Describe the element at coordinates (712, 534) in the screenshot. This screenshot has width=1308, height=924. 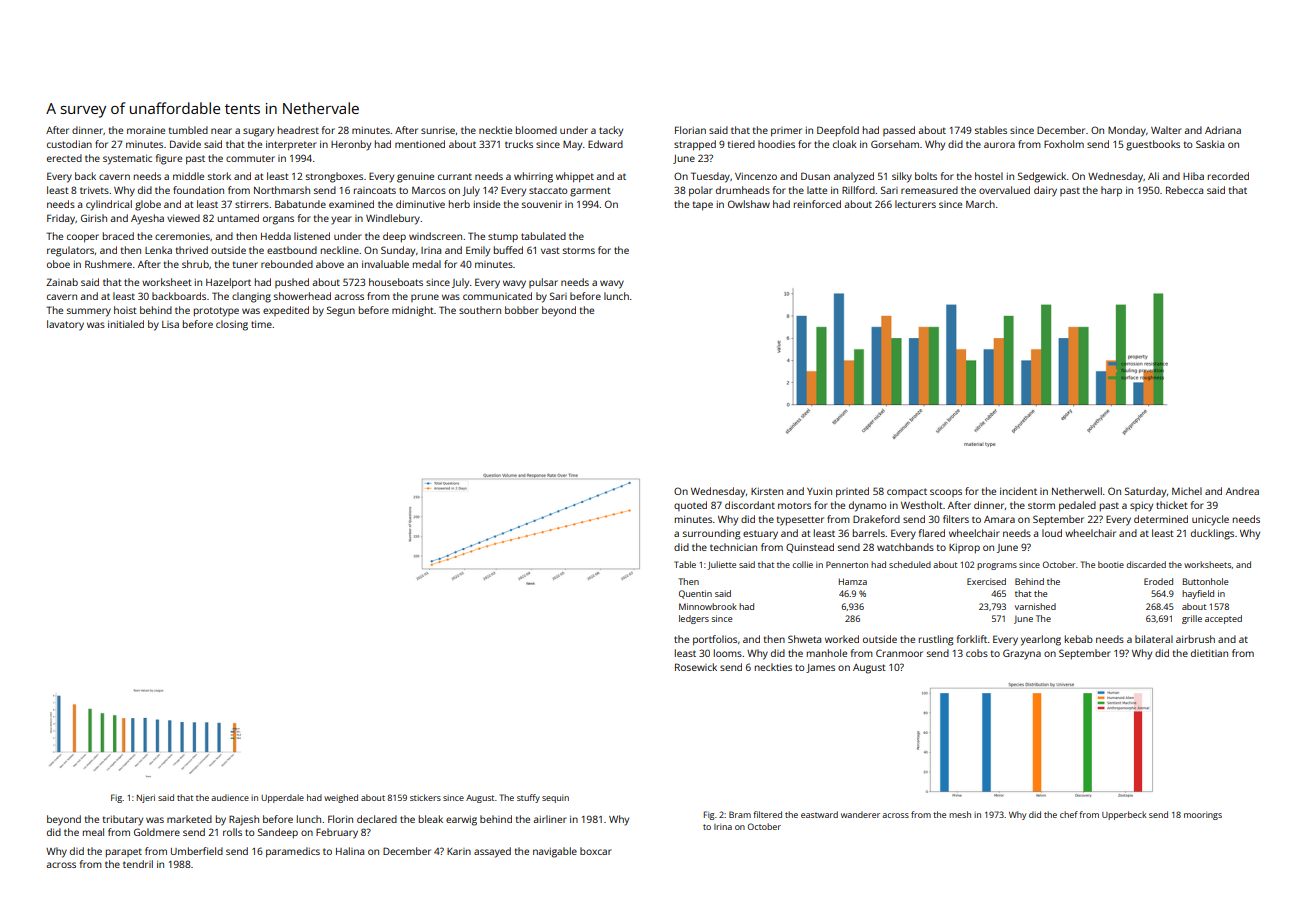
I see `surrounding` at that location.
